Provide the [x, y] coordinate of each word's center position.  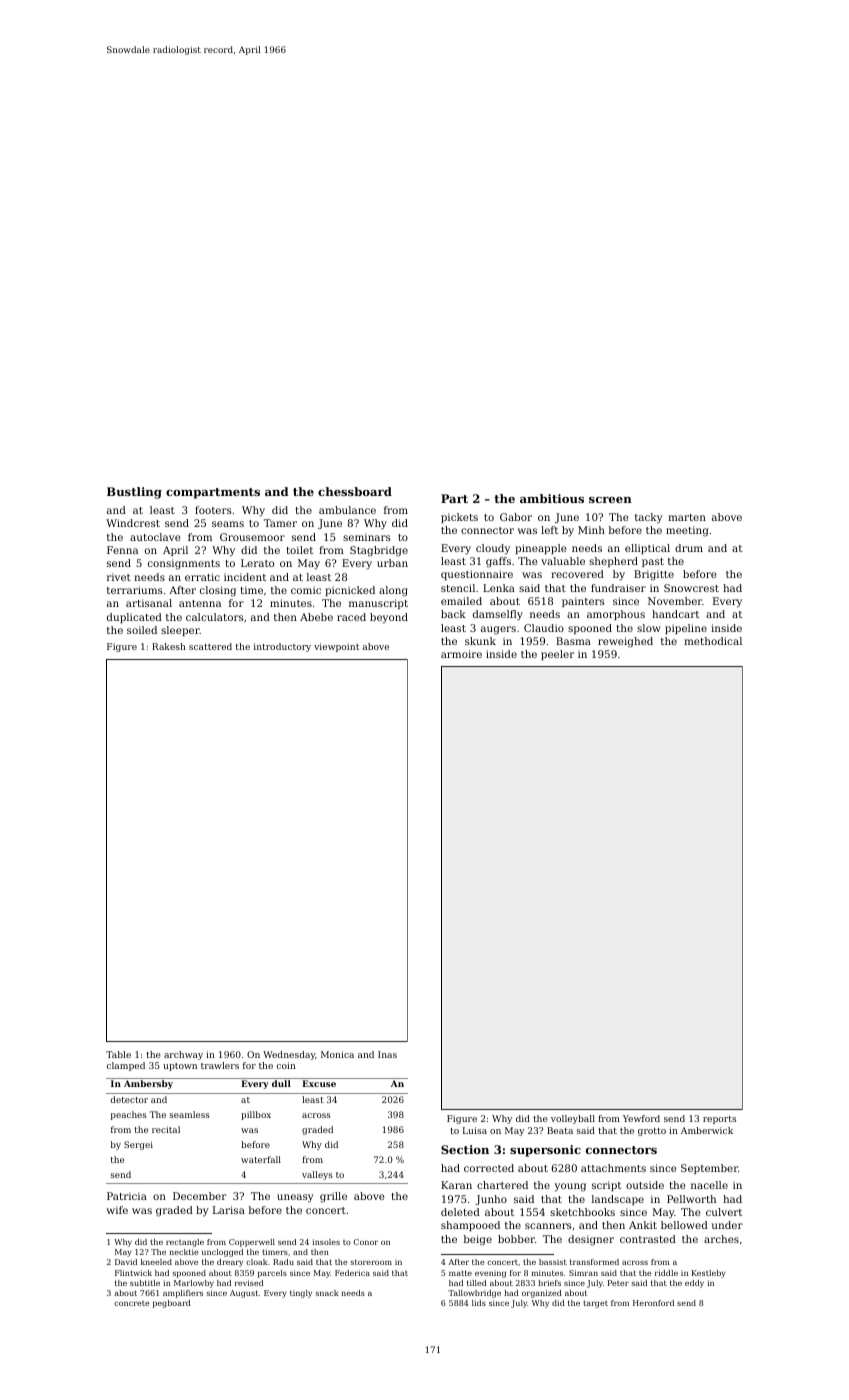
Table [118, 1054]
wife [117, 1210]
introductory [282, 647]
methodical [713, 641]
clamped [126, 1066]
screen [610, 500]
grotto [652, 1132]
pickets [459, 518]
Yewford [641, 1118]
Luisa [475, 1130]
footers [213, 510]
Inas [387, 1054]
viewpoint [336, 647]
